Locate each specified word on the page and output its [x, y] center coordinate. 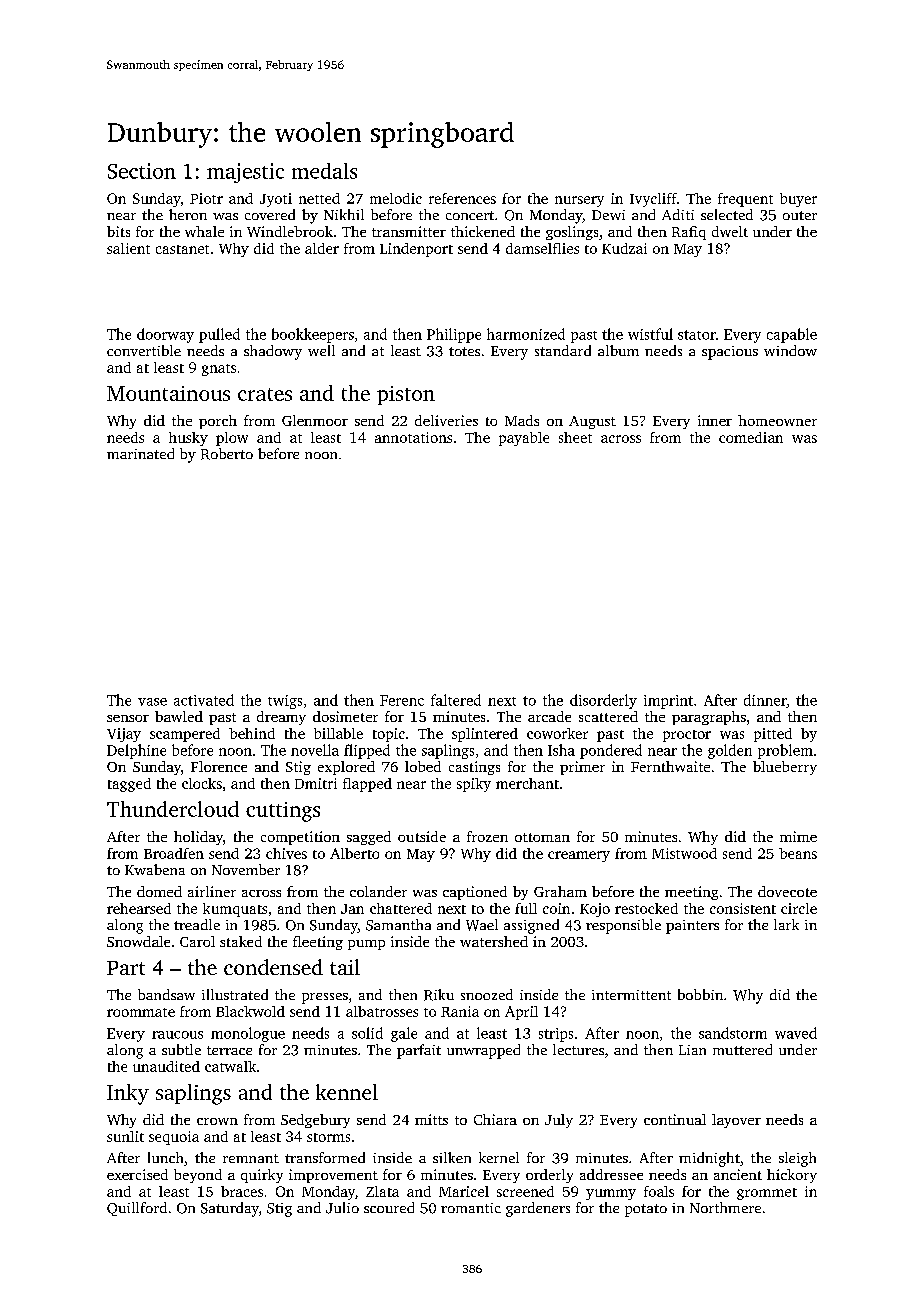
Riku [439, 995]
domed [159, 891]
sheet [575, 437]
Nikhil [344, 214]
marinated [140, 453]
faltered [456, 700]
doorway [165, 335]
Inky [128, 1094]
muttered [742, 1049]
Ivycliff [653, 200]
